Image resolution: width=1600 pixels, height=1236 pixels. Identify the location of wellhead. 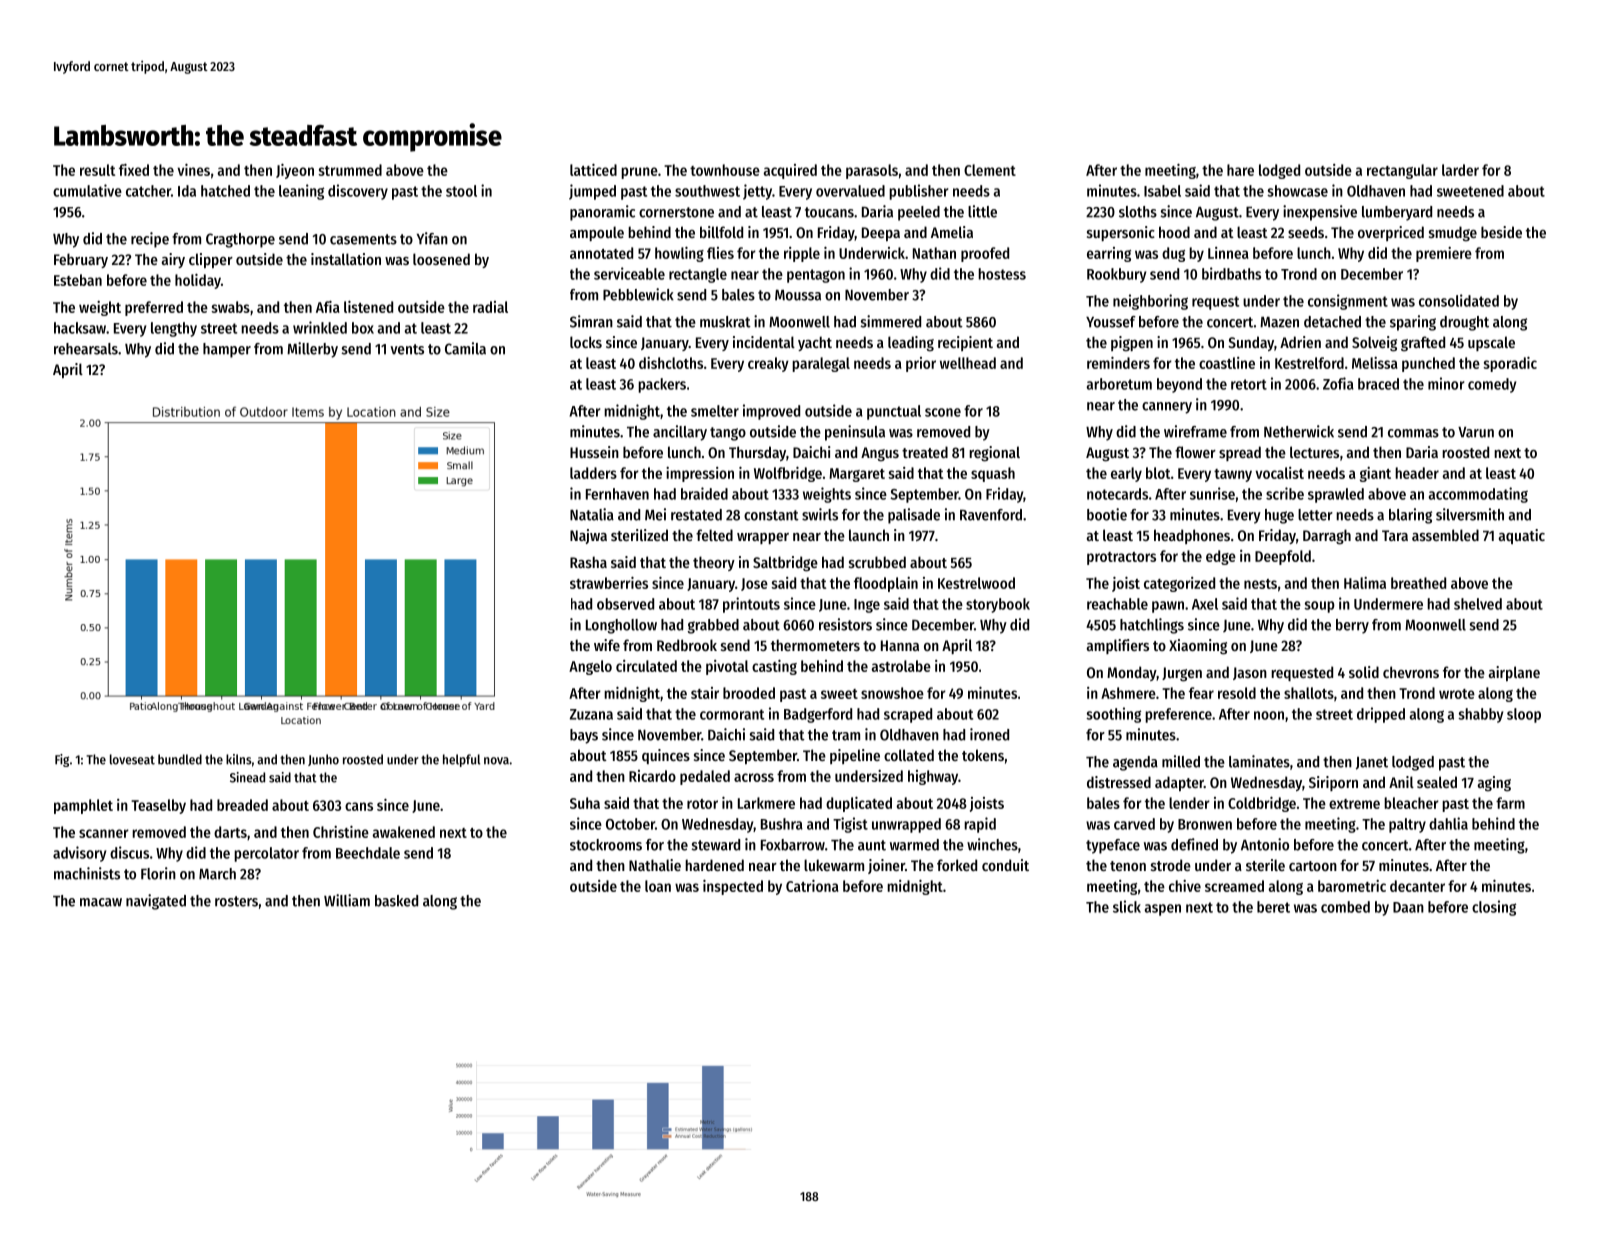
(968, 363).
